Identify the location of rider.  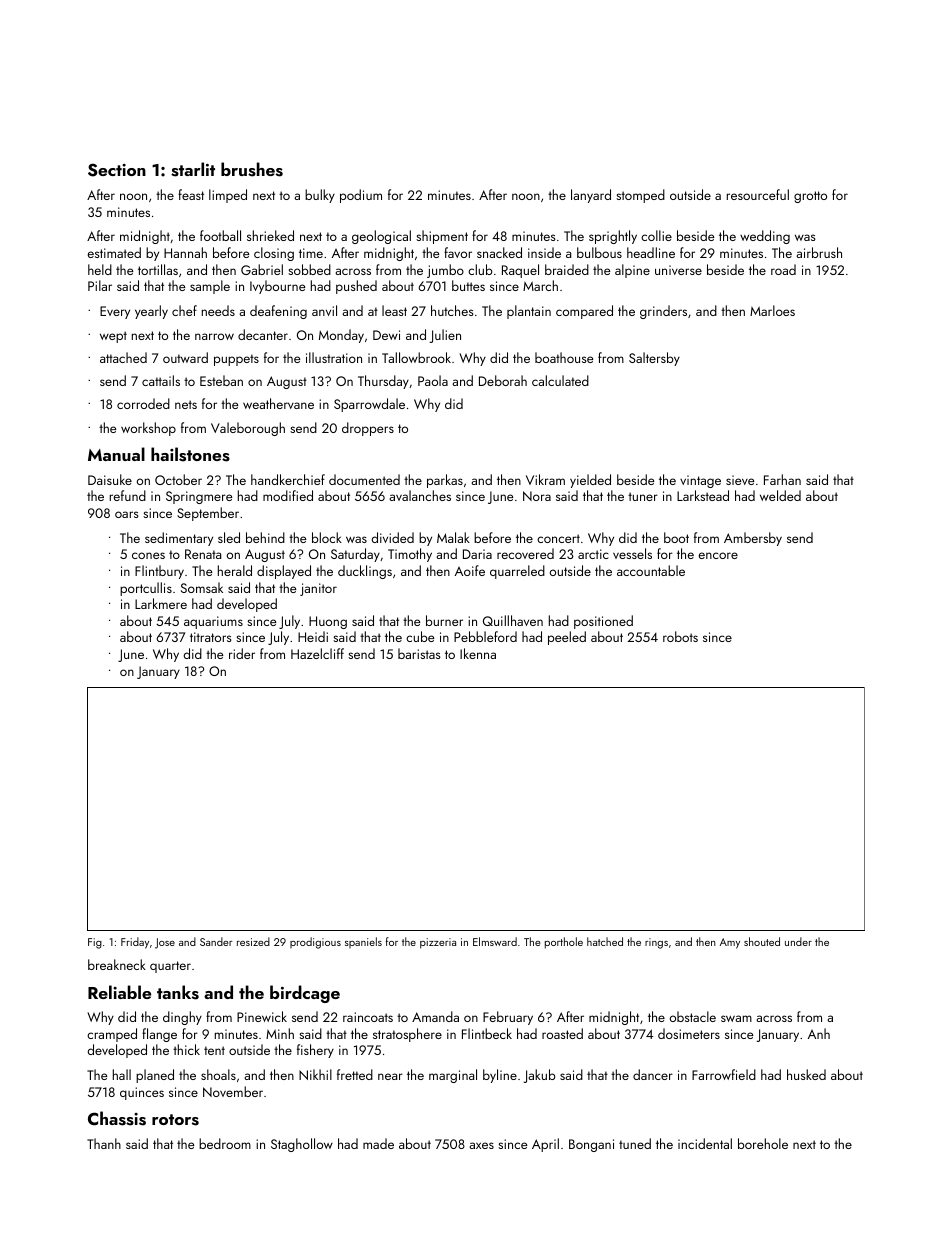
(242, 653).
